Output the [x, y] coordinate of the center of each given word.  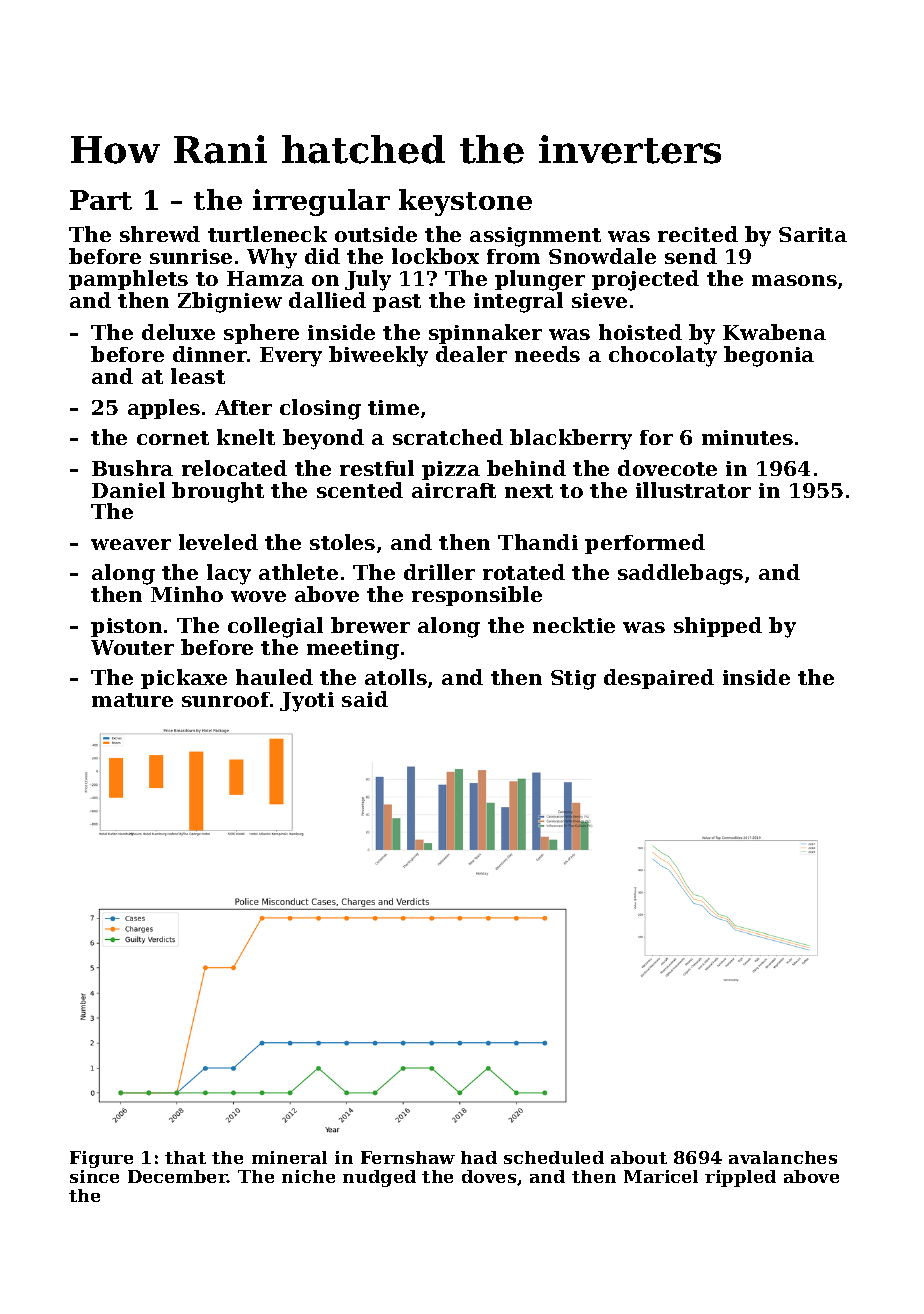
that [185, 1157]
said [365, 699]
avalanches [783, 1157]
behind [526, 468]
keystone [465, 202]
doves [489, 1176]
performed [645, 544]
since [94, 1176]
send [691, 256]
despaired [659, 679]
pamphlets [128, 280]
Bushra [132, 468]
